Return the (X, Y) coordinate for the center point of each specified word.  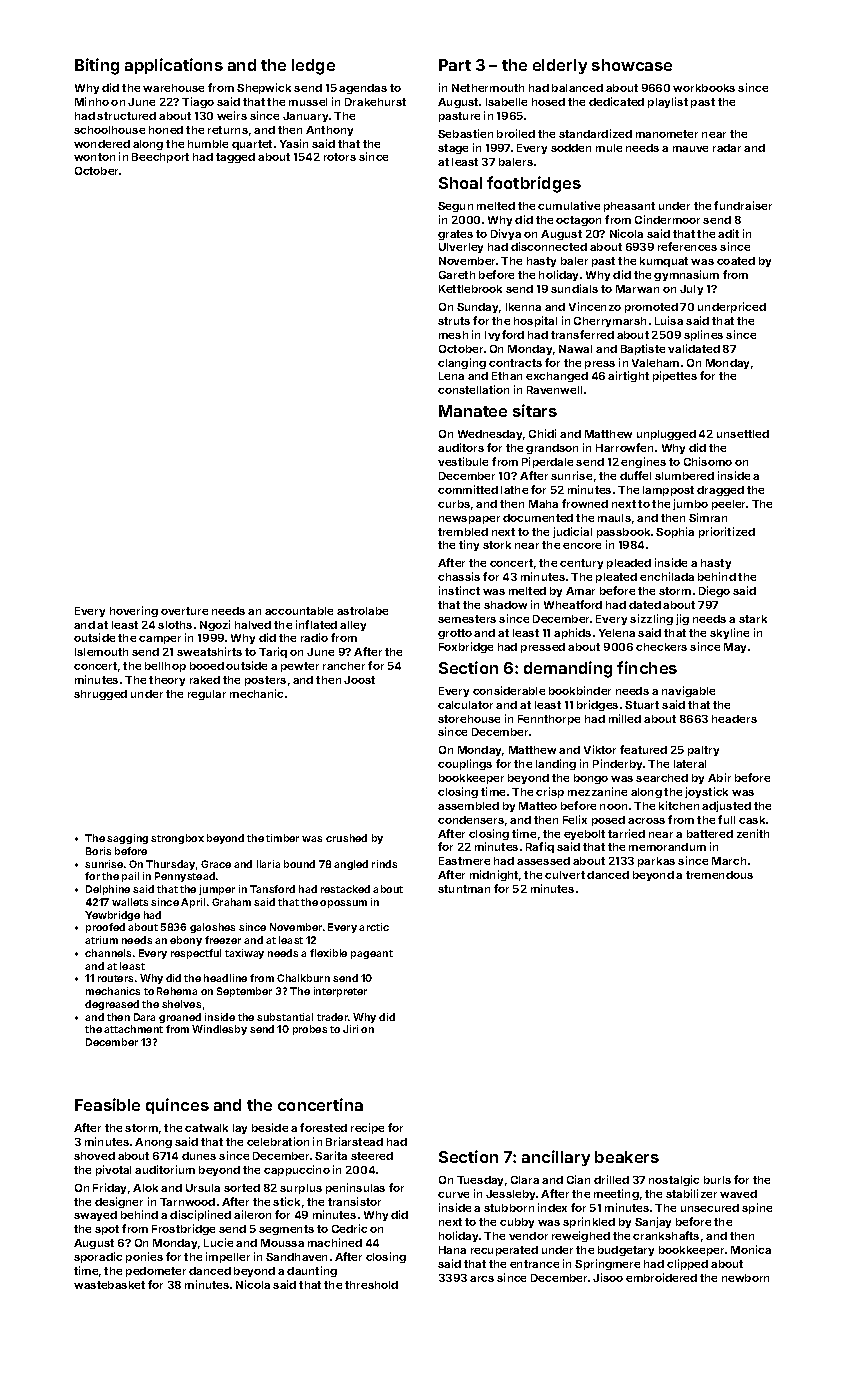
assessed (543, 861)
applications (174, 66)
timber (282, 838)
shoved (94, 1156)
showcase (632, 65)
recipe (367, 1128)
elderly (560, 66)
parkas (656, 862)
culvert (565, 875)
